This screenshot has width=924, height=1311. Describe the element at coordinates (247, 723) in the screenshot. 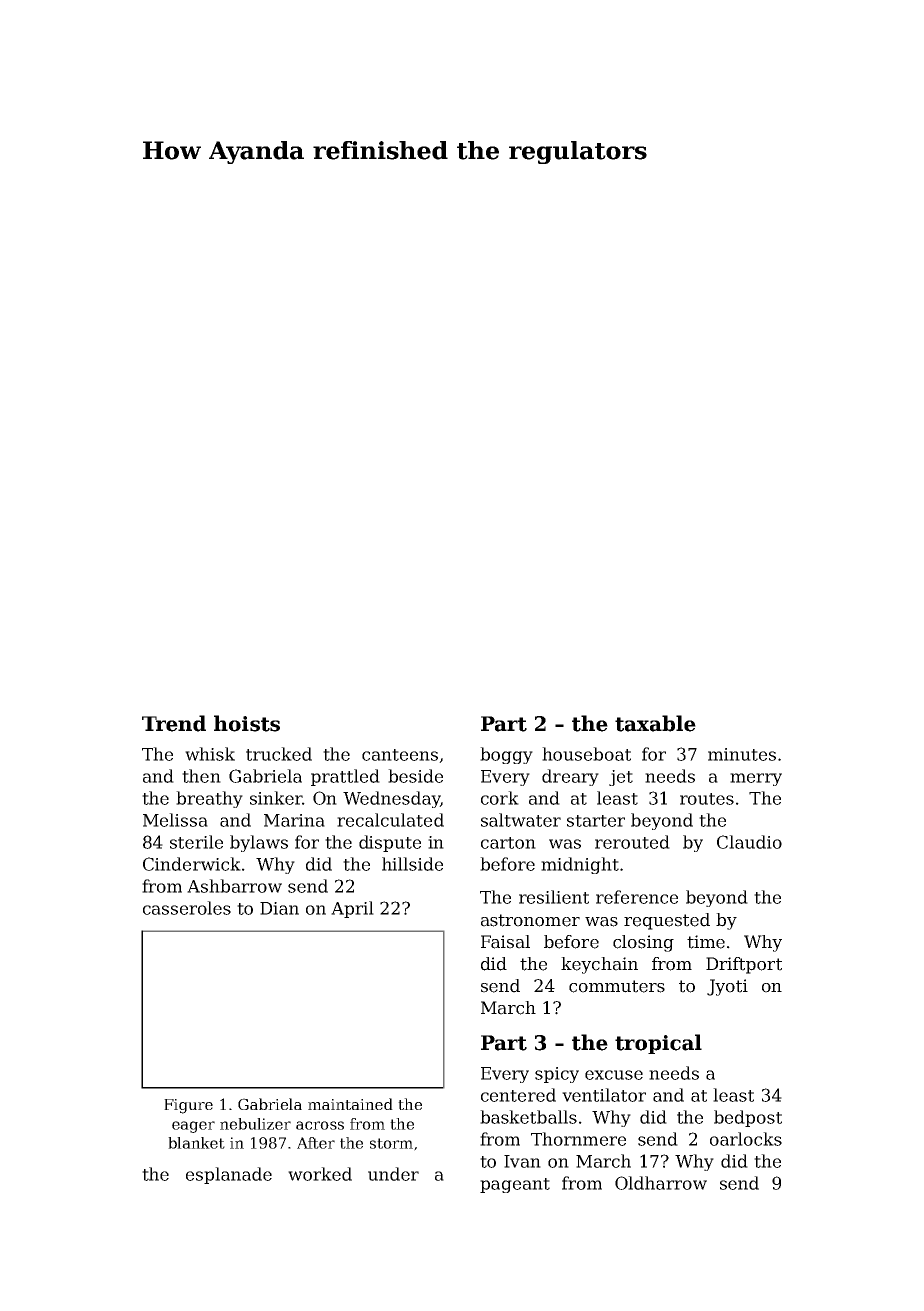

I see `hoists` at that location.
